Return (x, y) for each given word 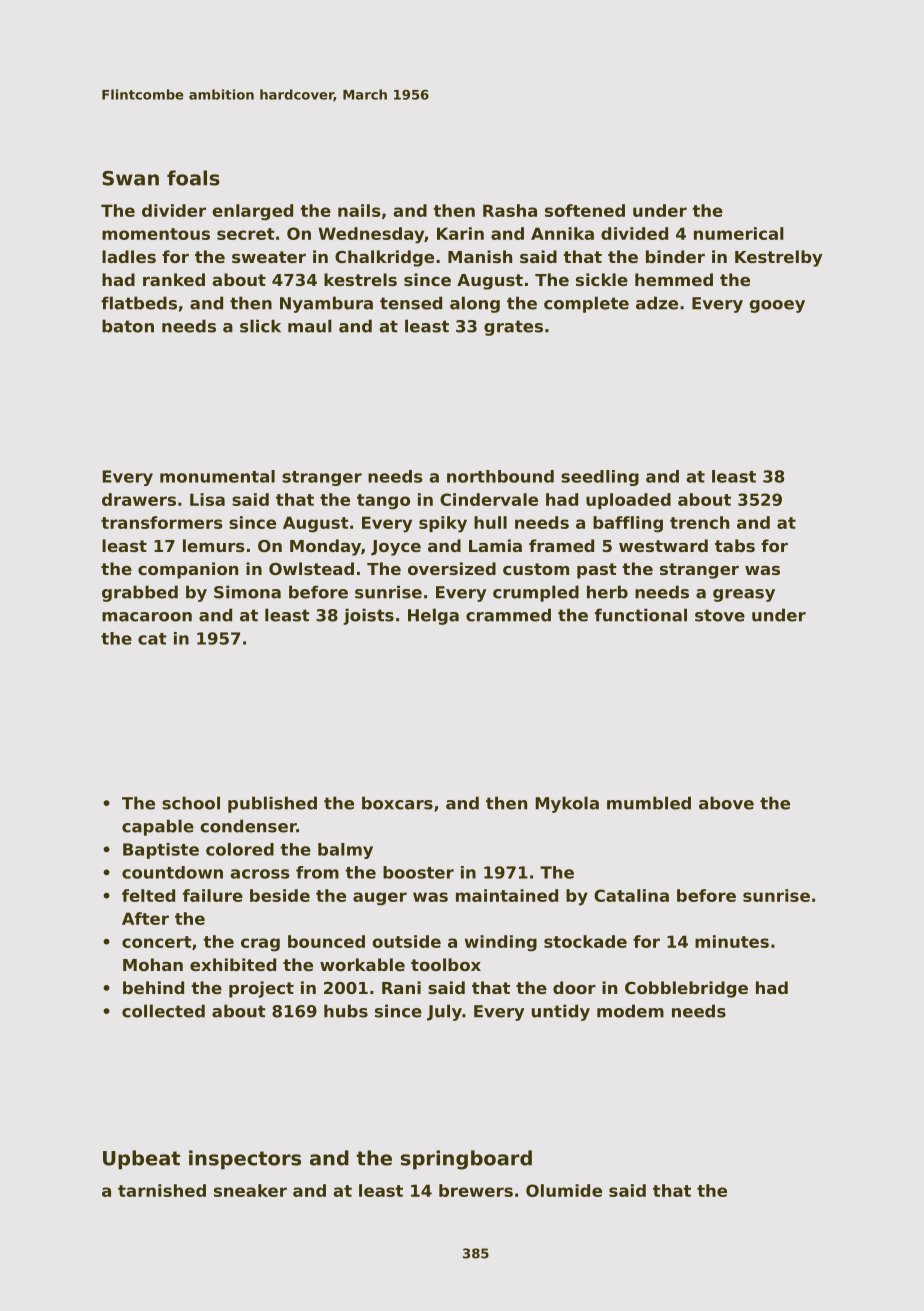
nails (359, 210)
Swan (130, 178)
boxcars (397, 803)
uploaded (628, 501)
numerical (739, 233)
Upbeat (141, 1160)
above (726, 803)
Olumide (564, 1190)
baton (128, 326)
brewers (476, 1190)
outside (406, 941)
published (272, 804)
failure (213, 895)
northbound (500, 476)
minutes (732, 941)
